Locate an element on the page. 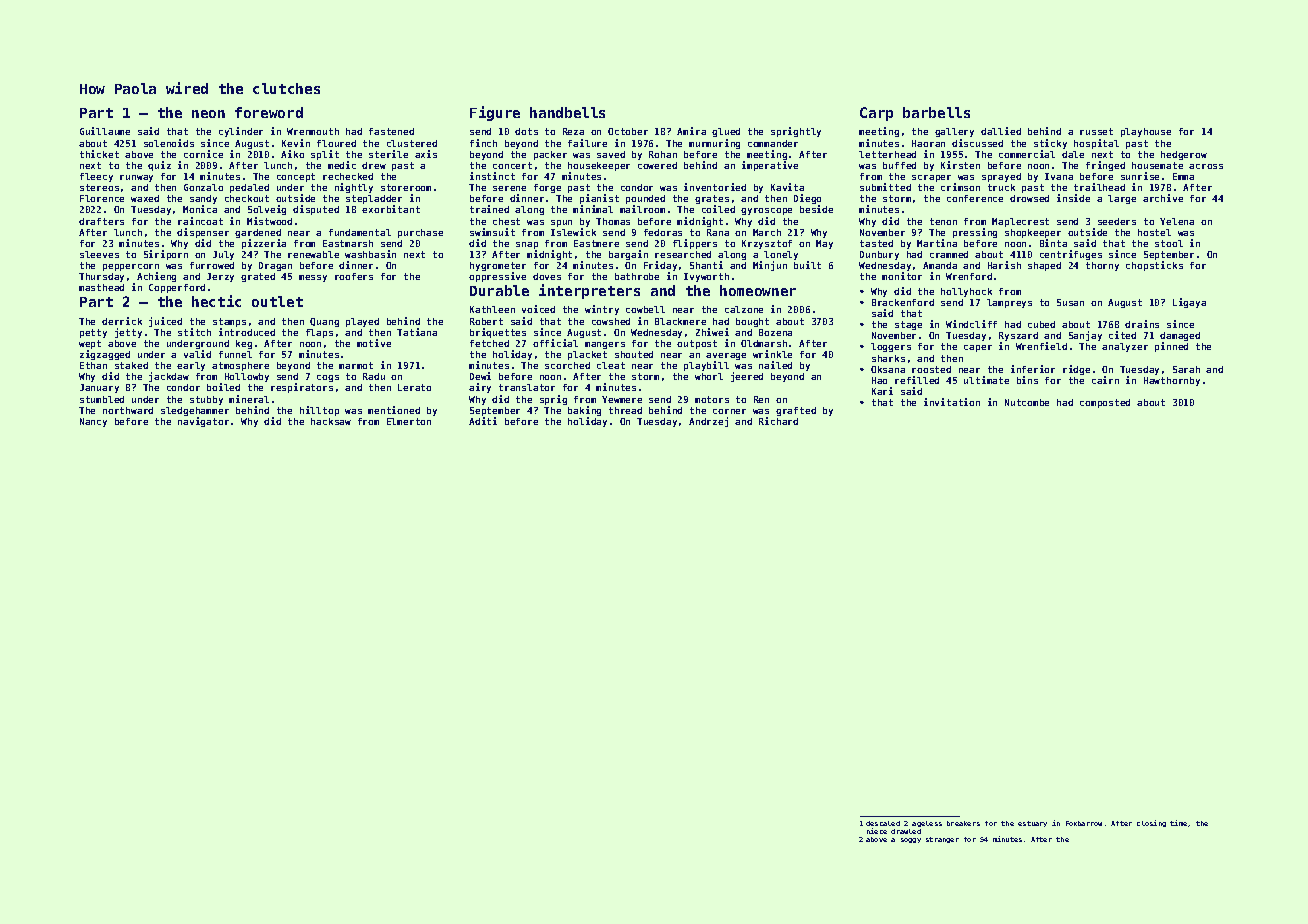  Nancy is located at coordinates (93, 422).
